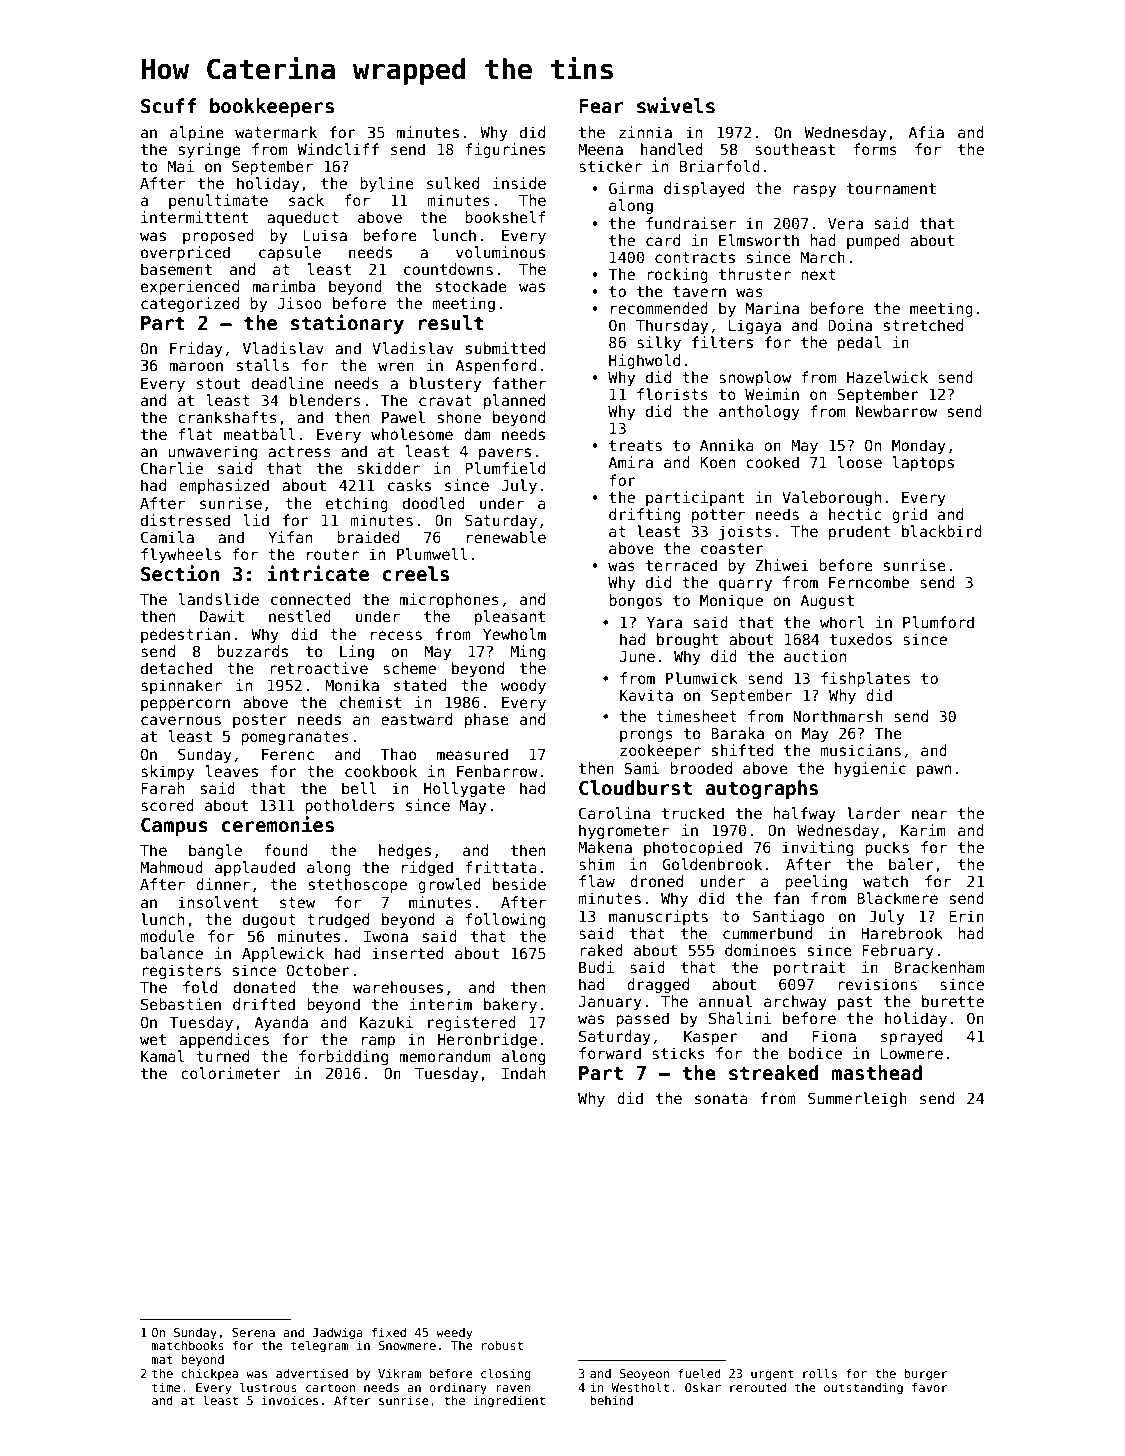 This screenshot has width=1125, height=1456. I want to click on stationary, so click(347, 324).
